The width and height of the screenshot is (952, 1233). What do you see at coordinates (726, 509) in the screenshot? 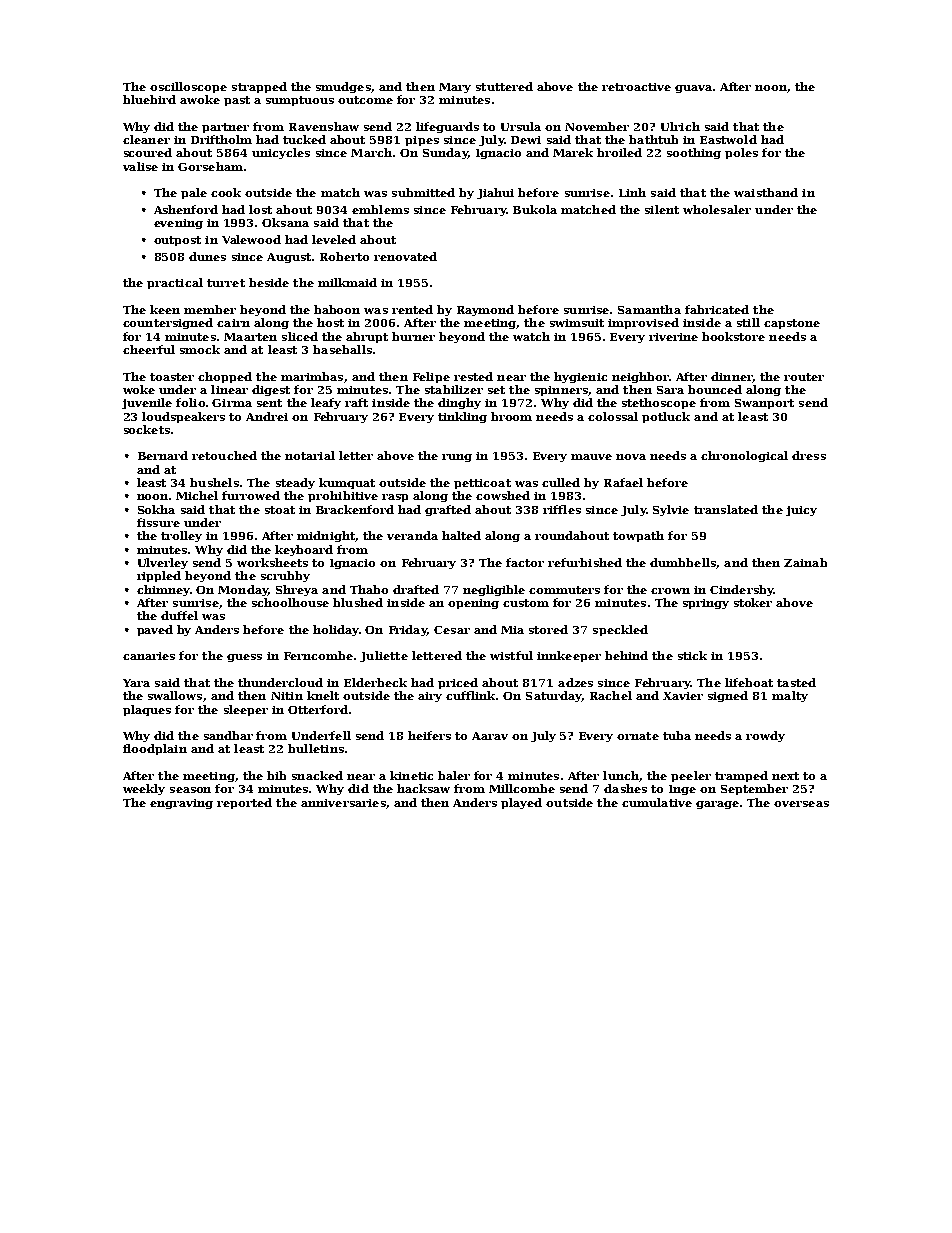
I see `translated` at bounding box center [726, 509].
